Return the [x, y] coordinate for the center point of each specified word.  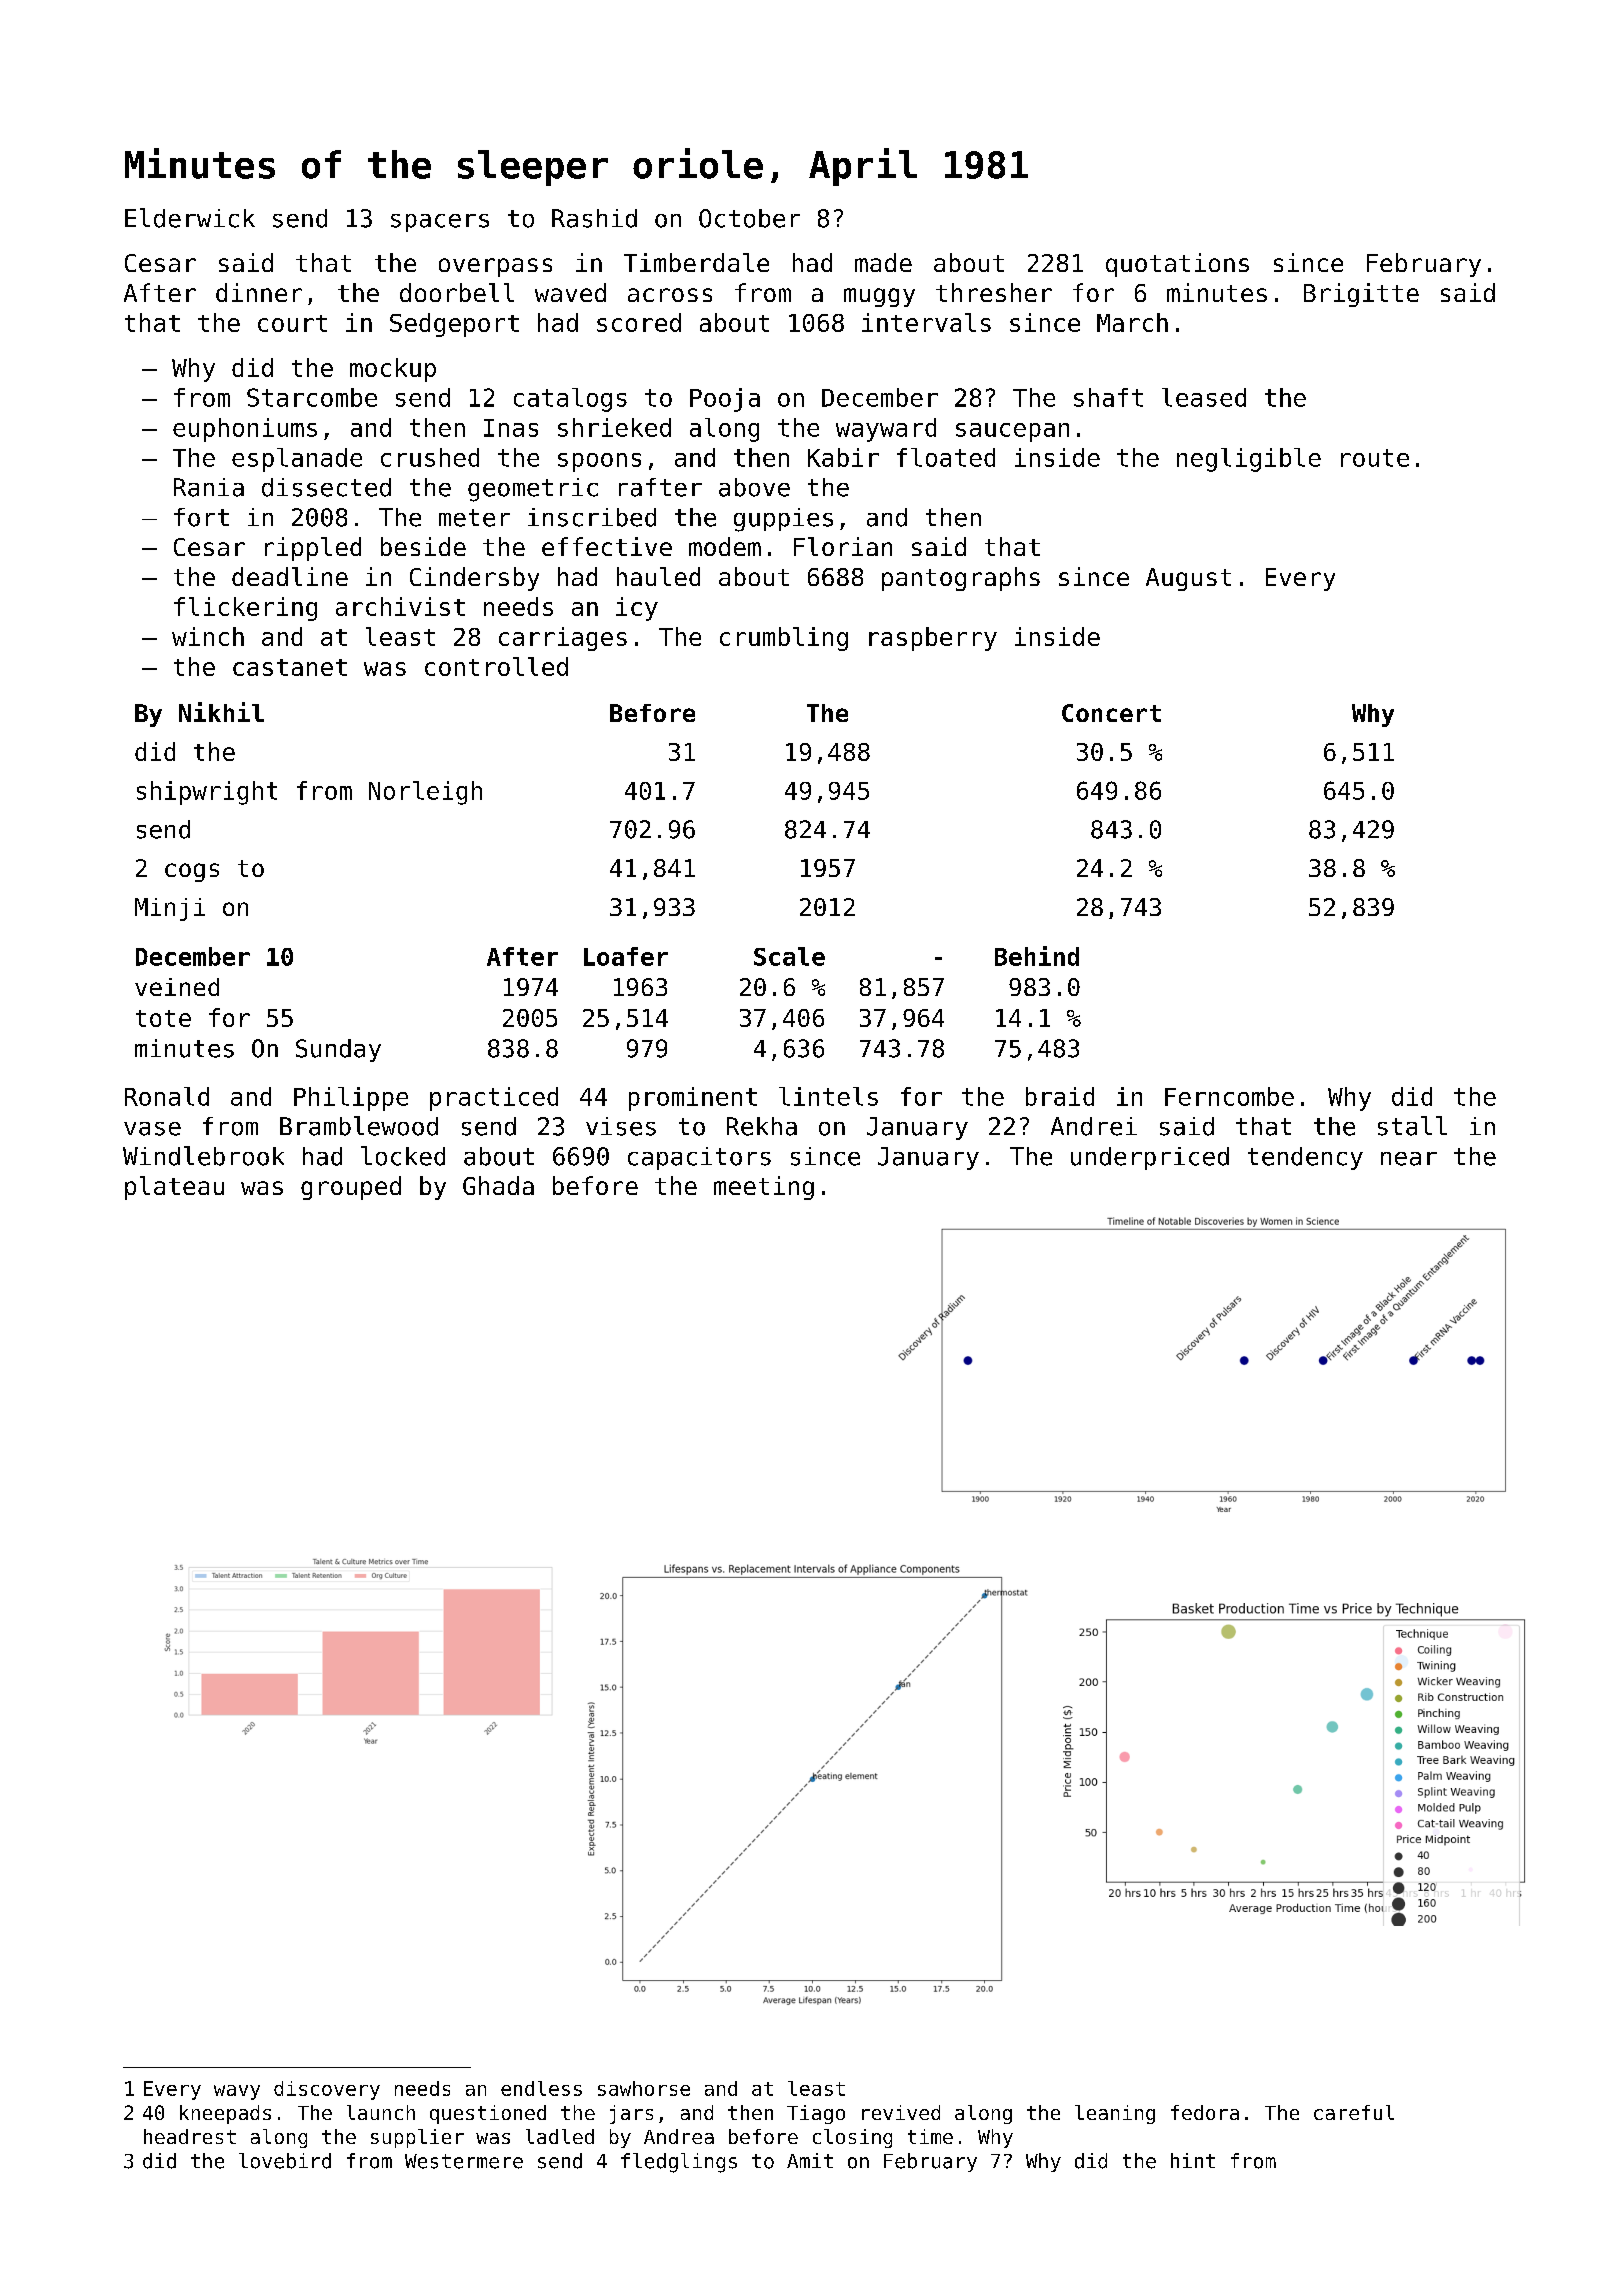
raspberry [933, 639]
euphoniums [245, 430]
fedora [1205, 2112]
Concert [1111, 713]
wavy [237, 2092]
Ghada [498, 1185]
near [1409, 1159]
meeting [764, 1188]
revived [901, 2112]
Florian [843, 546]
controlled [496, 666]
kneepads [225, 2114]
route [1375, 458]
